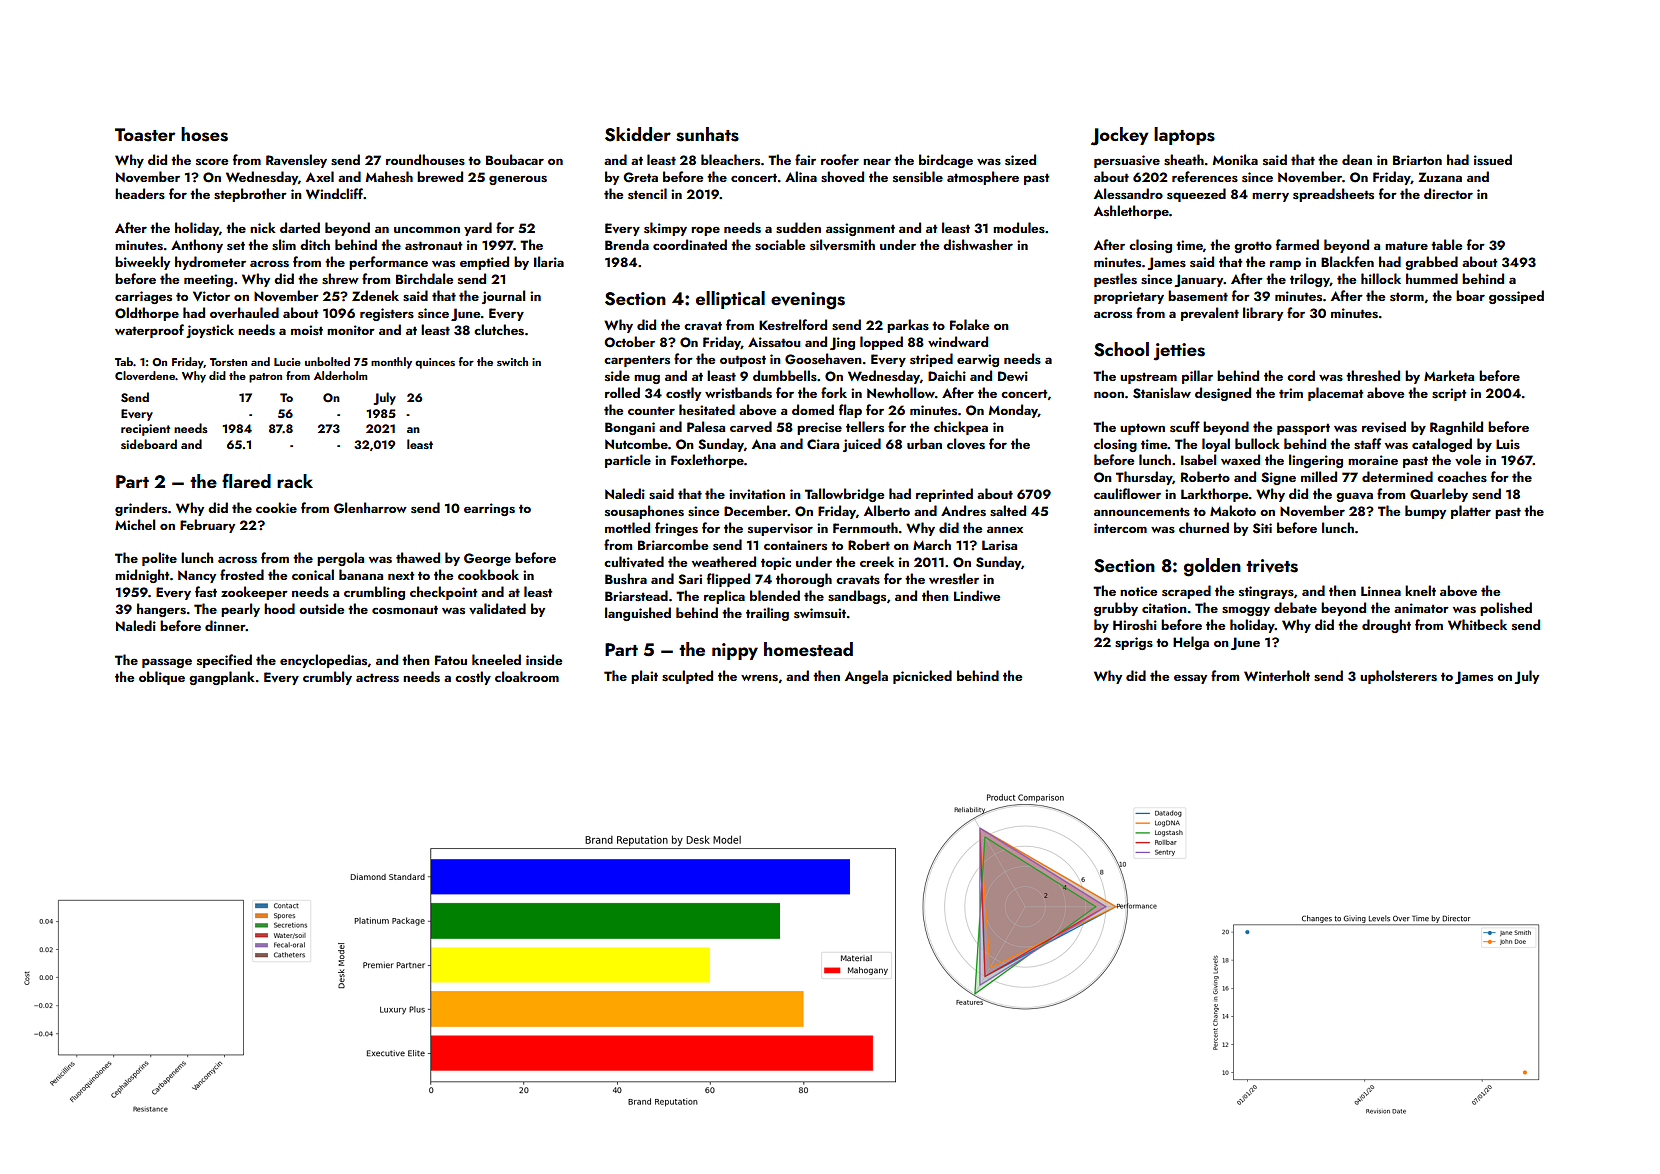 The height and width of the screenshot is (1174, 1660). What do you see at coordinates (644, 677) in the screenshot?
I see `plait` at bounding box center [644, 677].
